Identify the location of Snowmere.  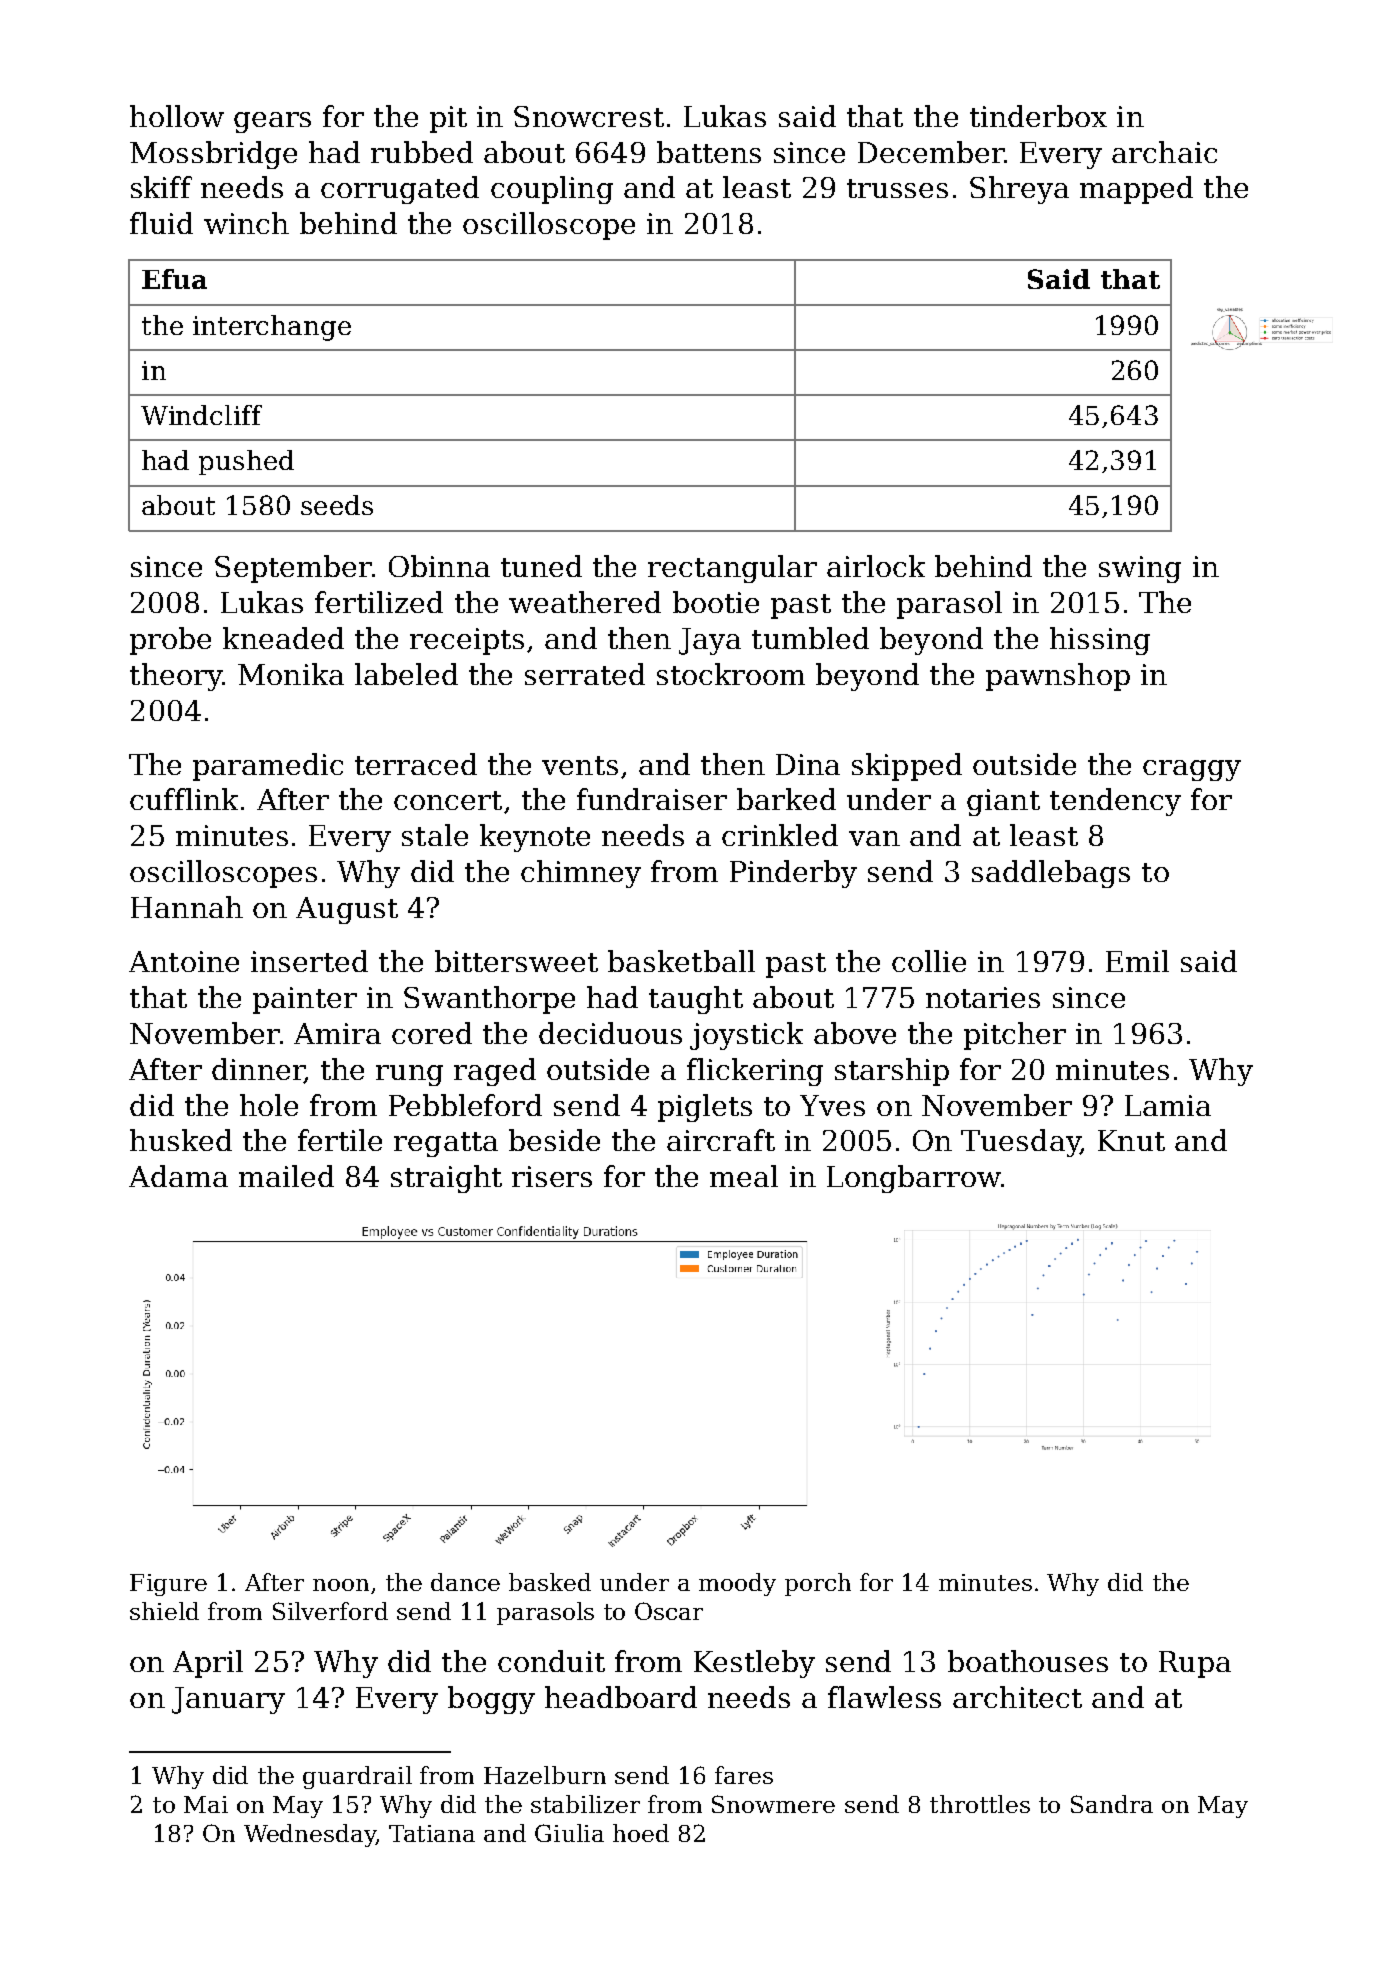
(773, 1804).
